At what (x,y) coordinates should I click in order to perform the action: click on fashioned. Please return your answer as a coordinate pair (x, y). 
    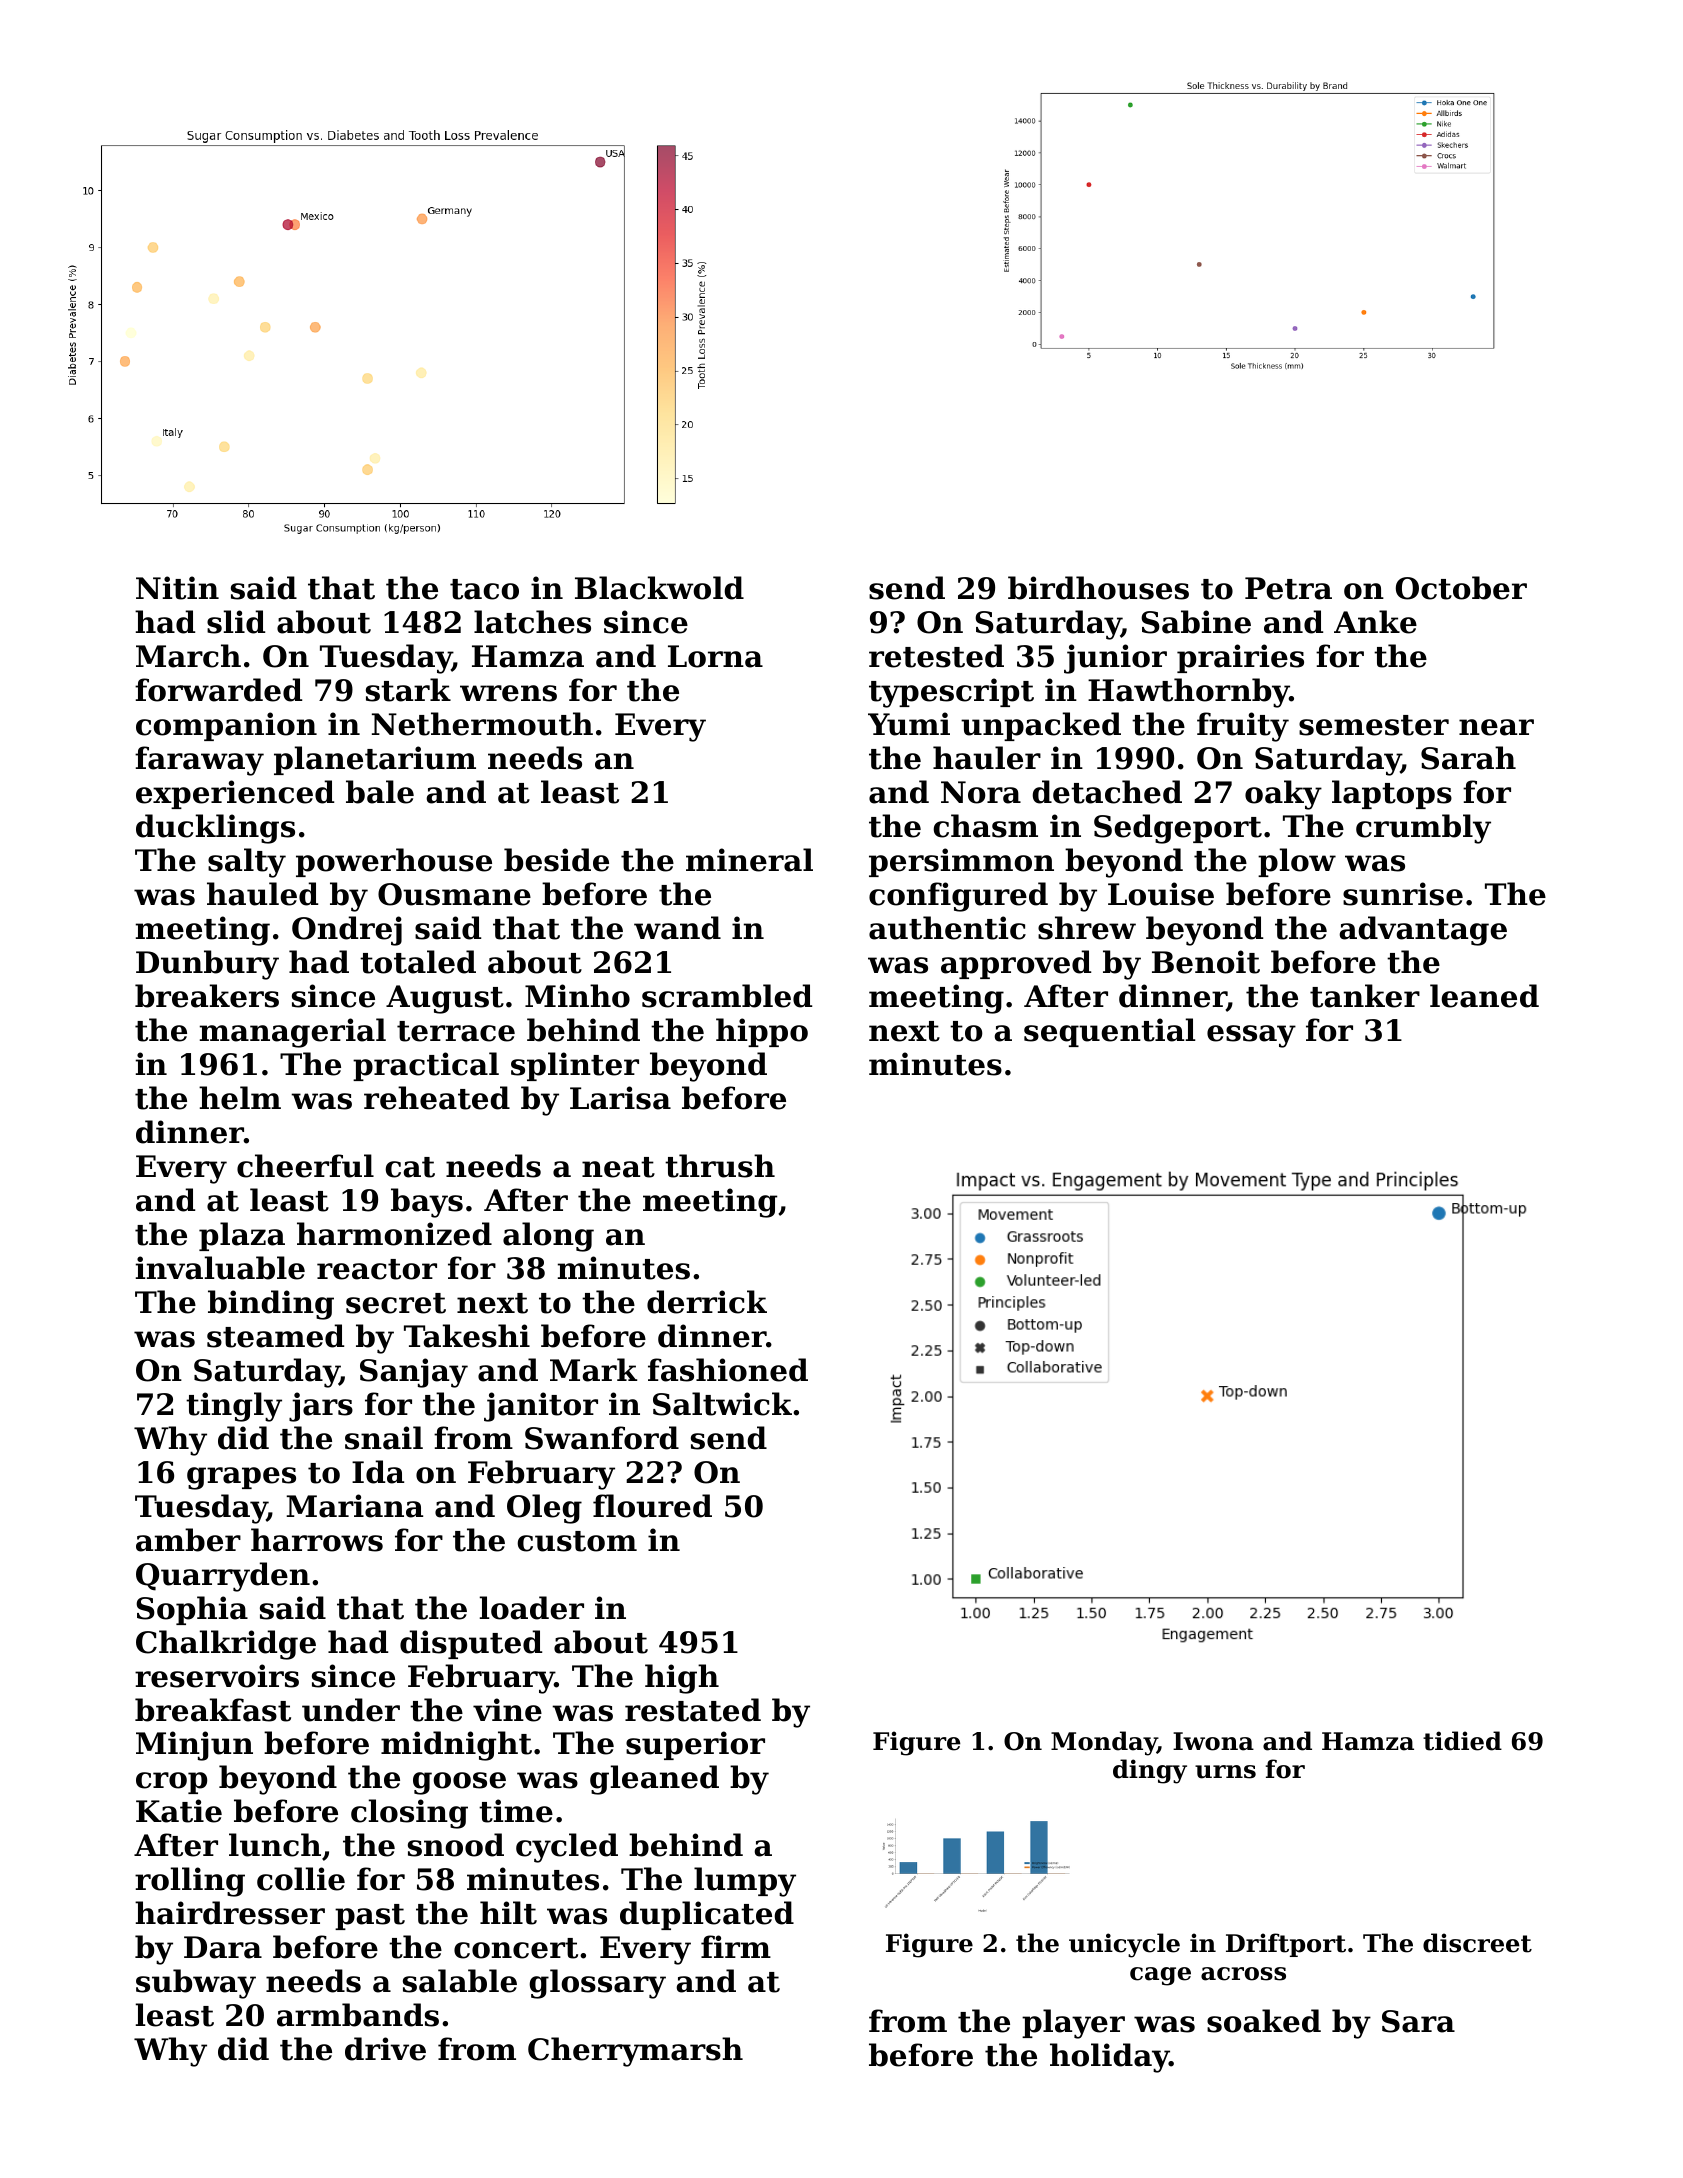
    Looking at the image, I should click on (728, 1370).
